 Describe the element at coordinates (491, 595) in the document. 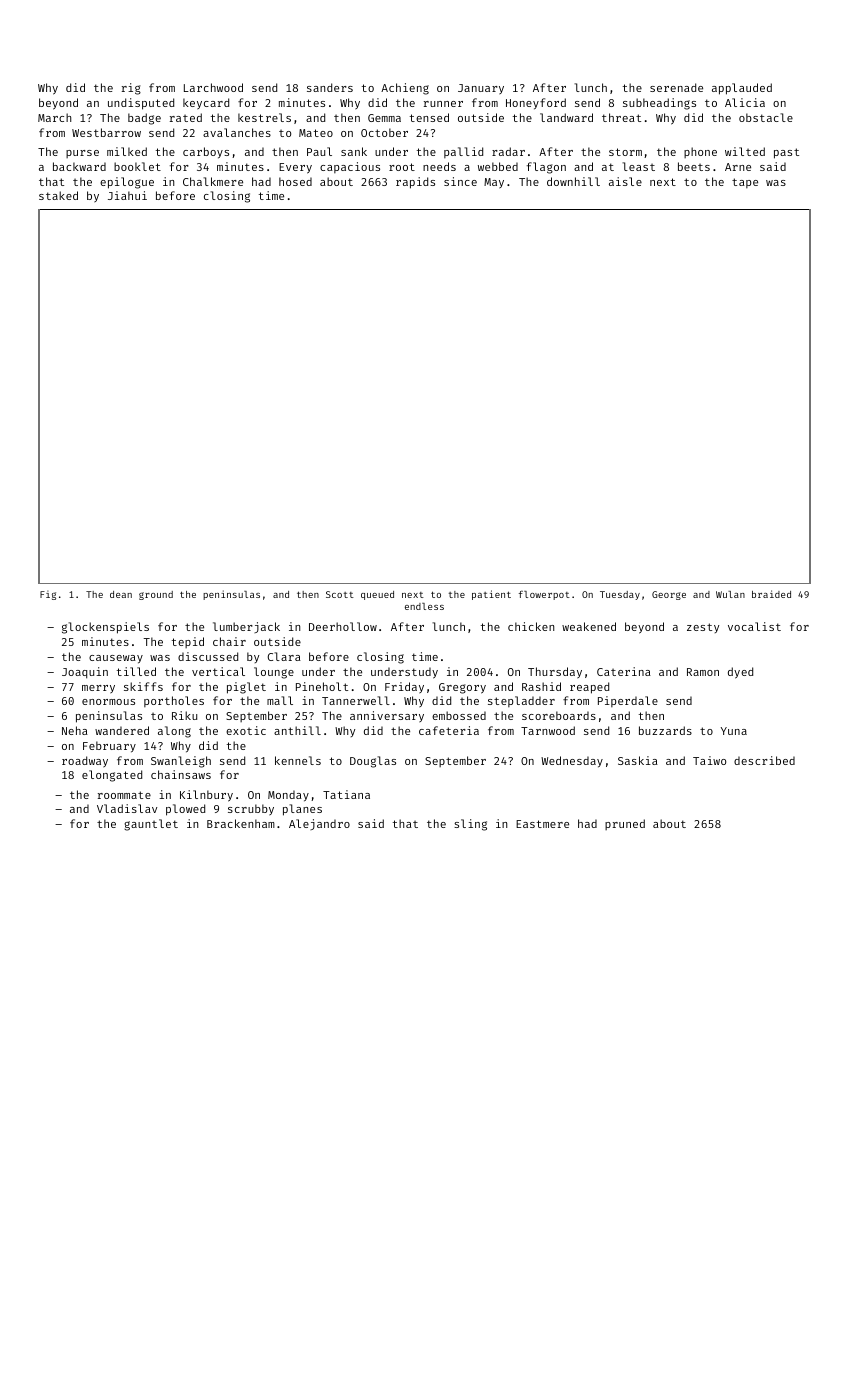

I see `patient` at that location.
